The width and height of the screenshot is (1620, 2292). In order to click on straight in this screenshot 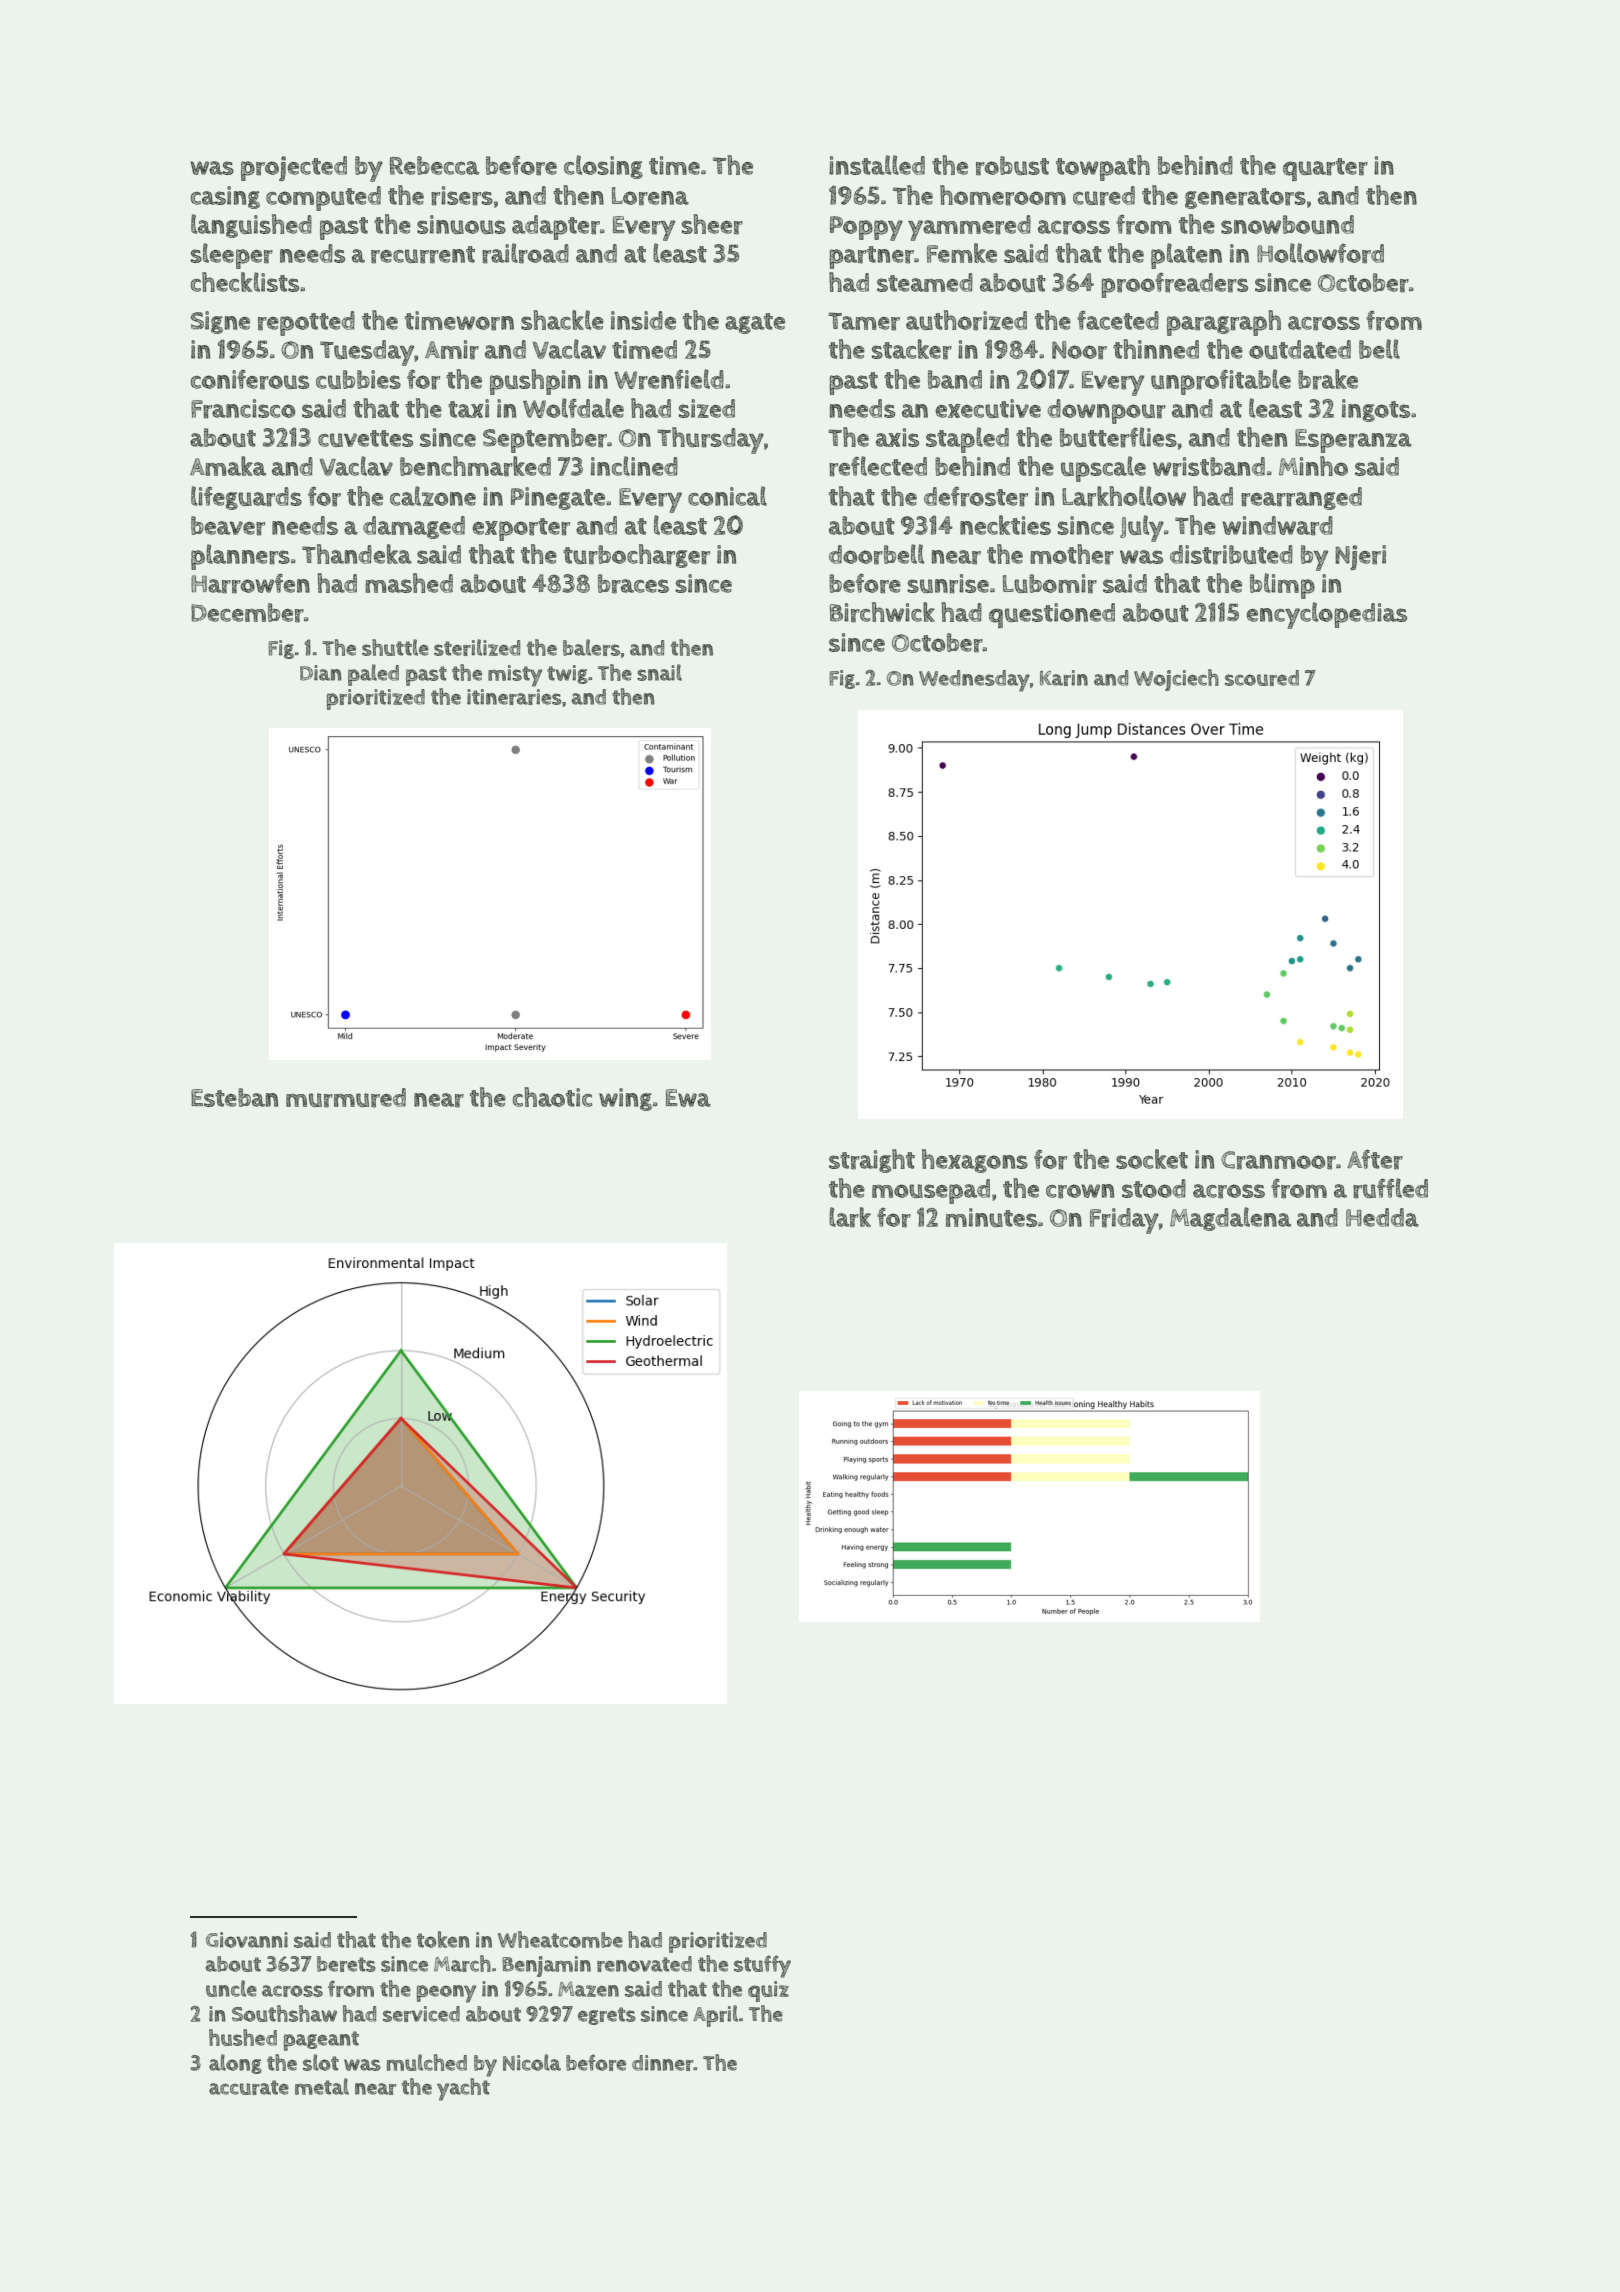, I will do `click(872, 1161)`.
